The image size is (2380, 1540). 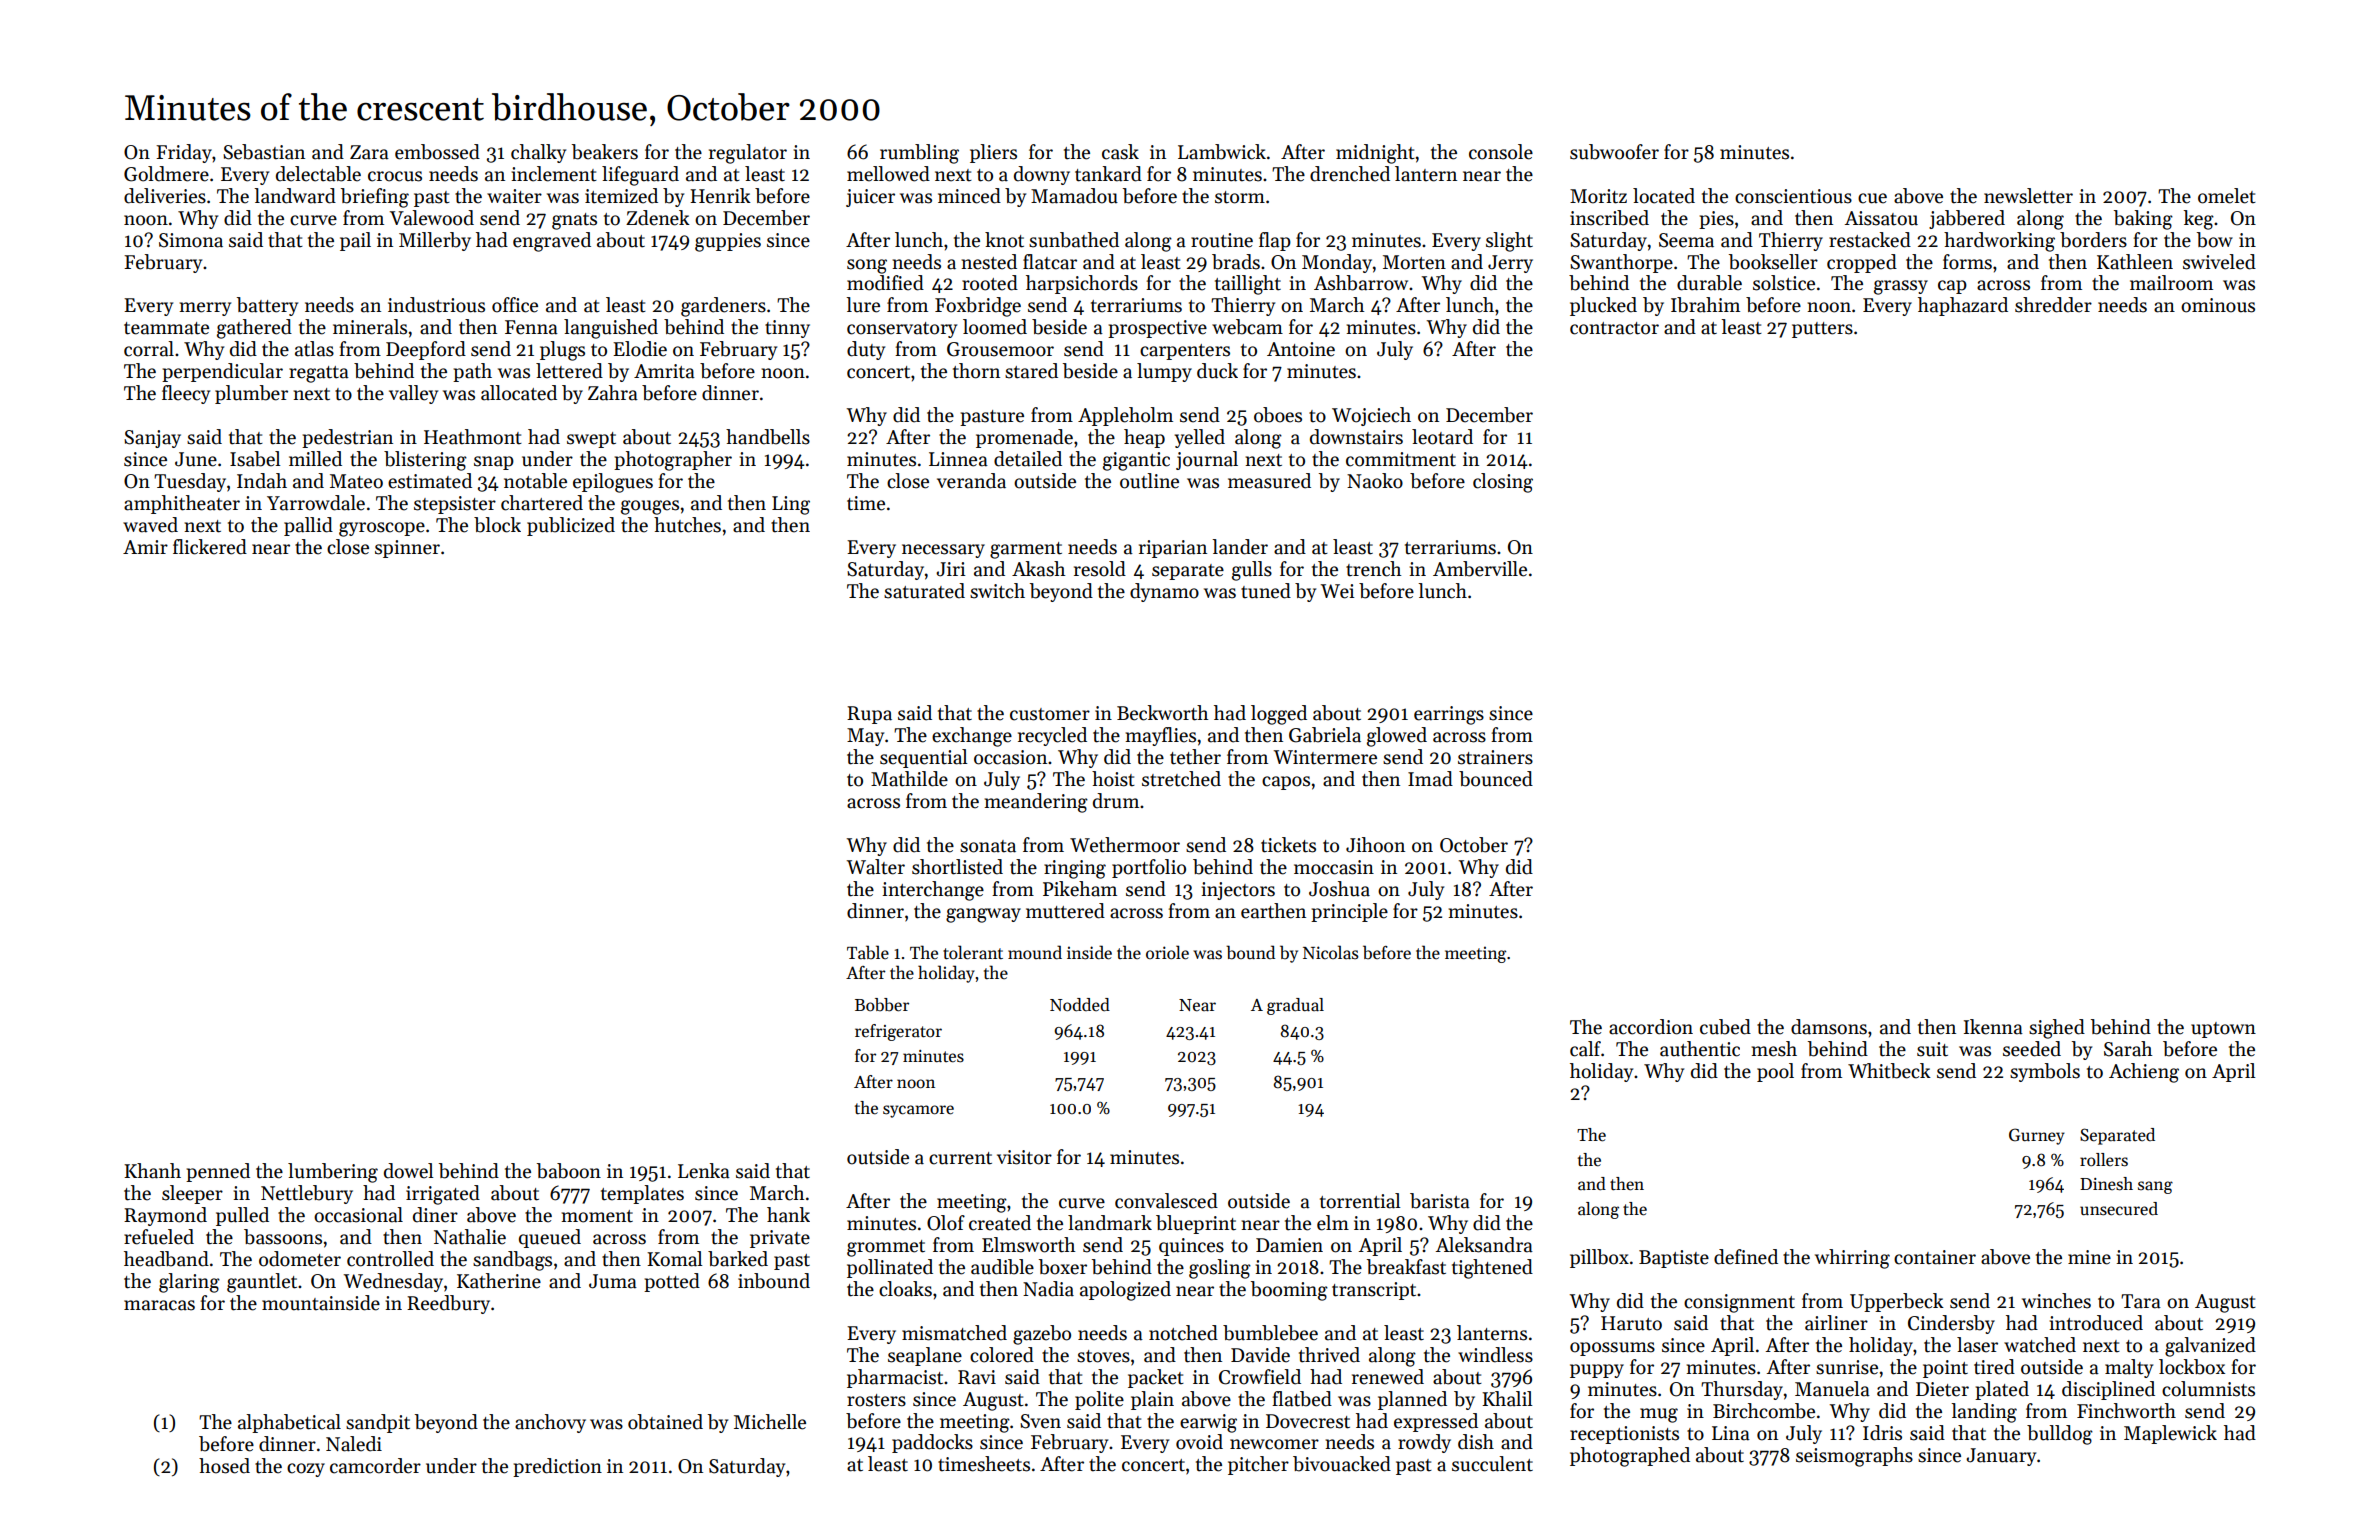 I want to click on current, so click(x=960, y=1158).
